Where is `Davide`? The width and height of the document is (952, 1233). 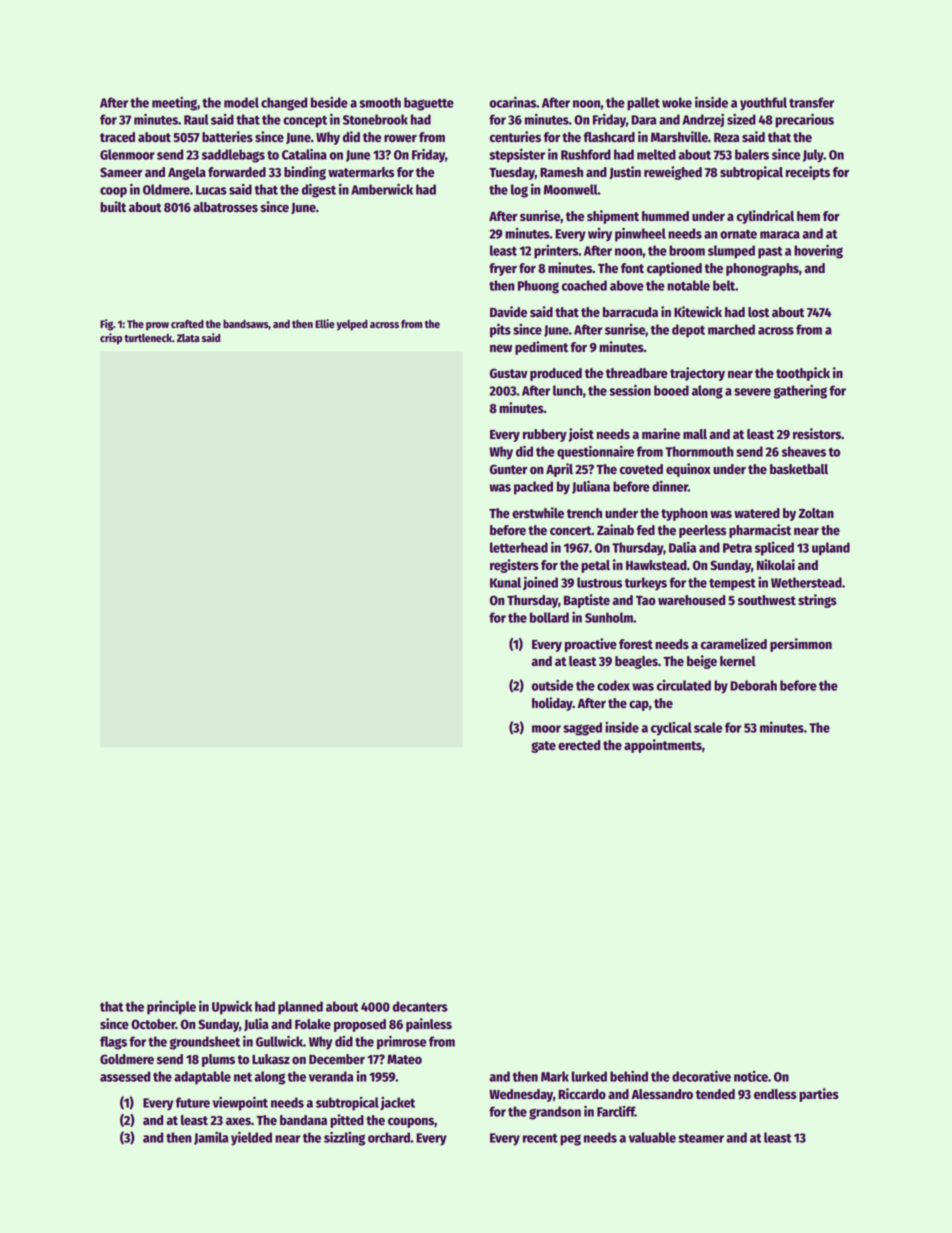 Davide is located at coordinates (508, 311).
